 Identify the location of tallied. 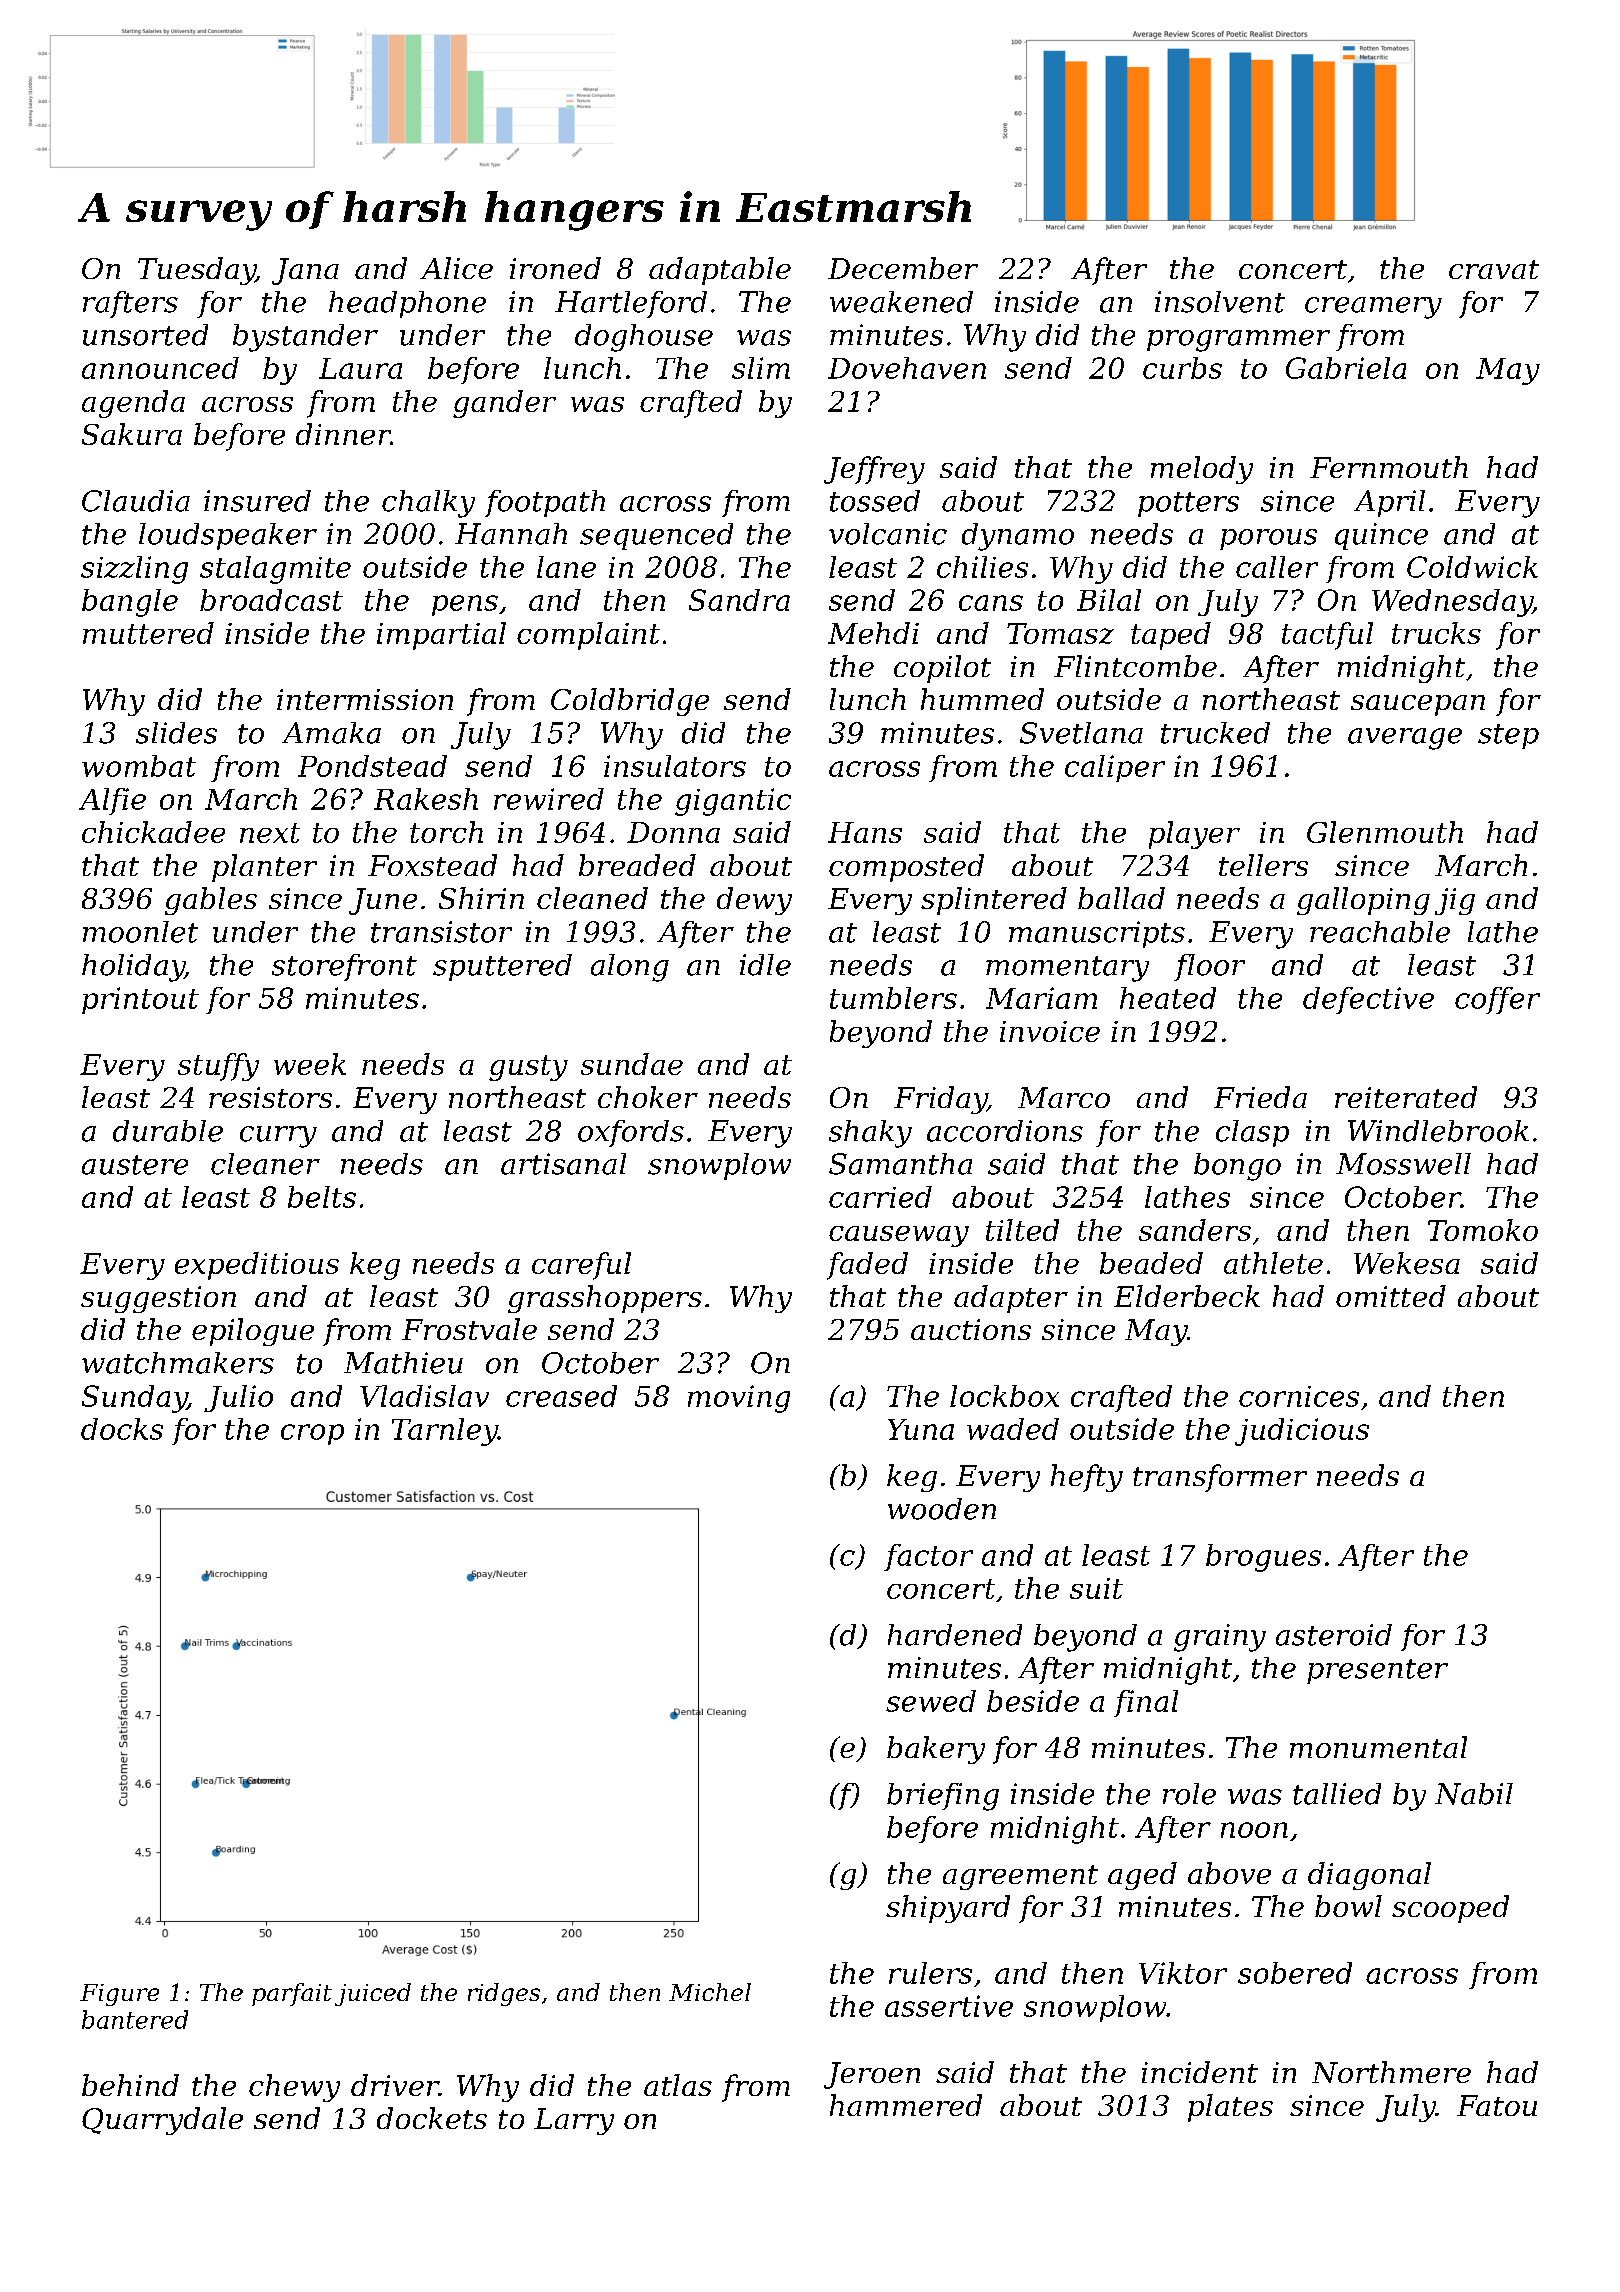
(1337, 1794).
